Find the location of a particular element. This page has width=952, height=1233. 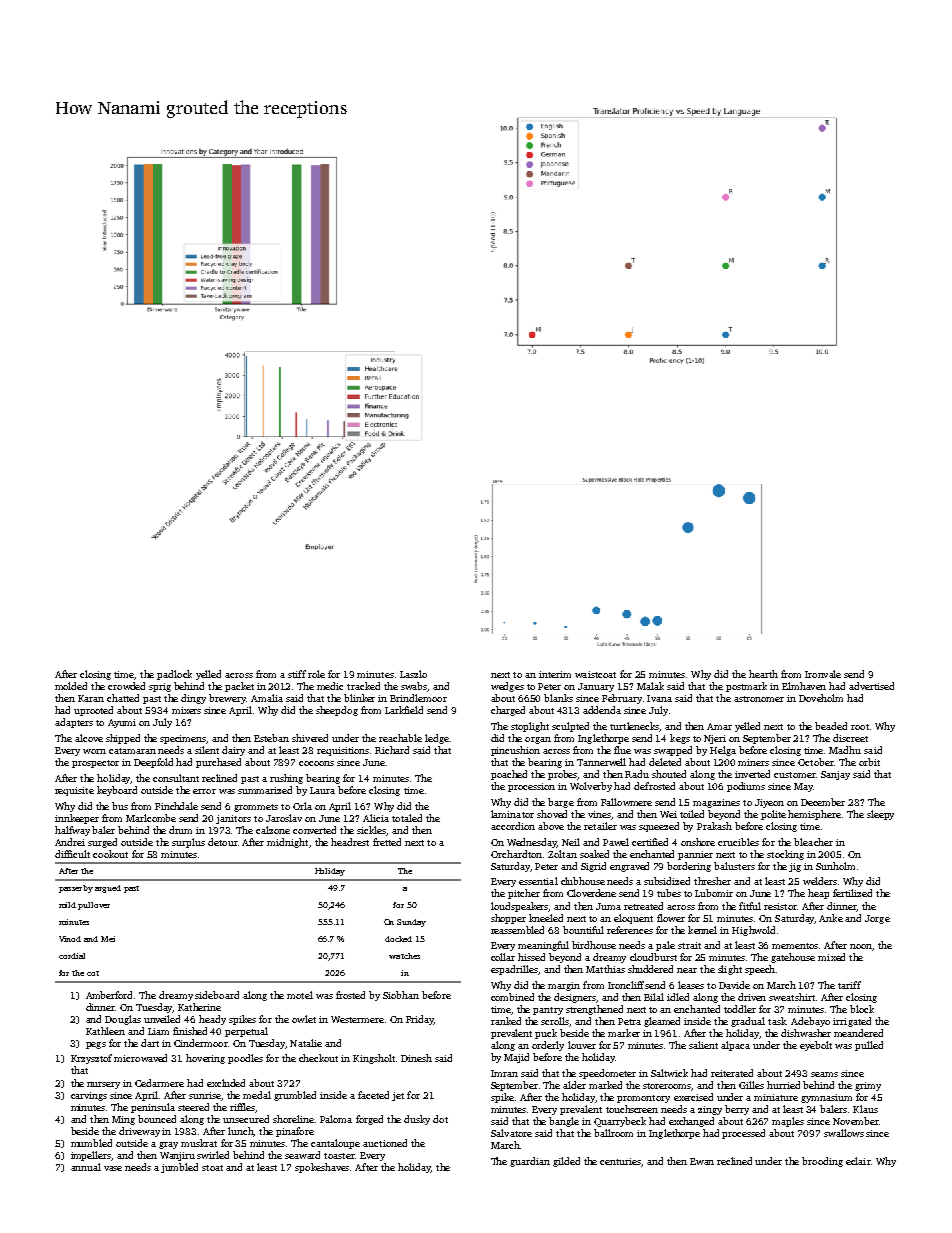

espadrilles is located at coordinates (514, 970).
